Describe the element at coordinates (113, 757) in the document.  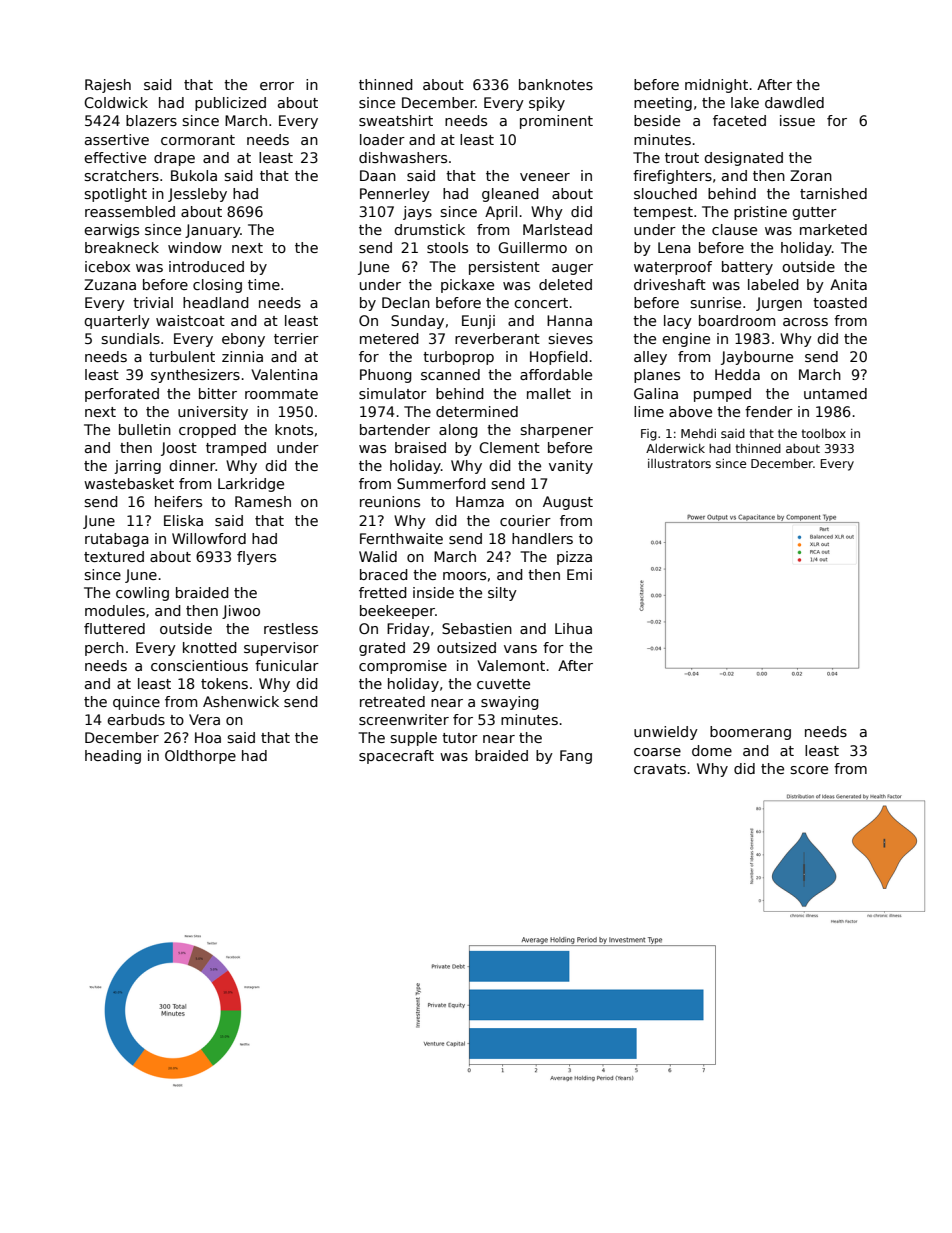
I see `heading` at that location.
